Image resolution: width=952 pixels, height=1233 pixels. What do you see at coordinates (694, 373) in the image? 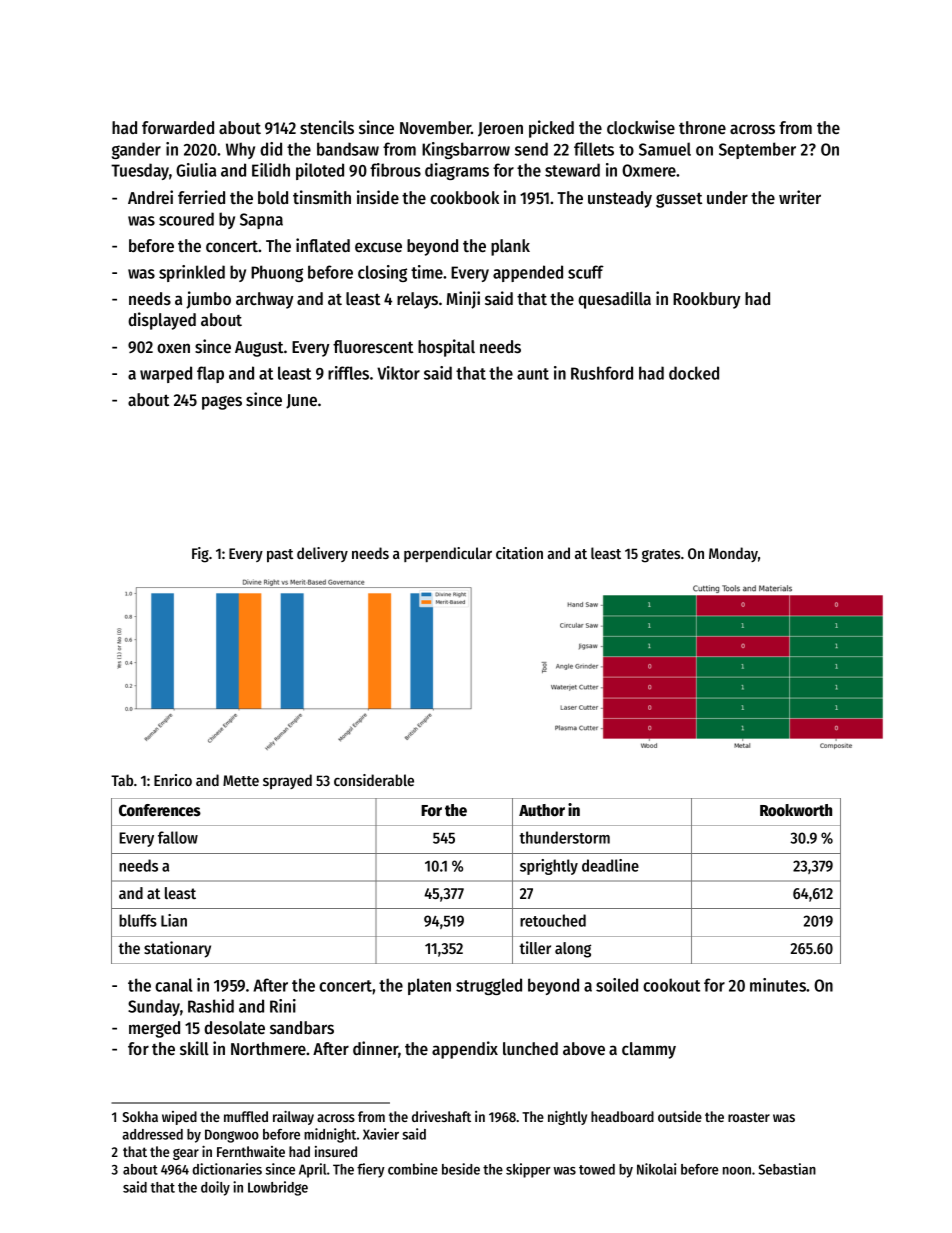
I see `docked` at bounding box center [694, 373].
